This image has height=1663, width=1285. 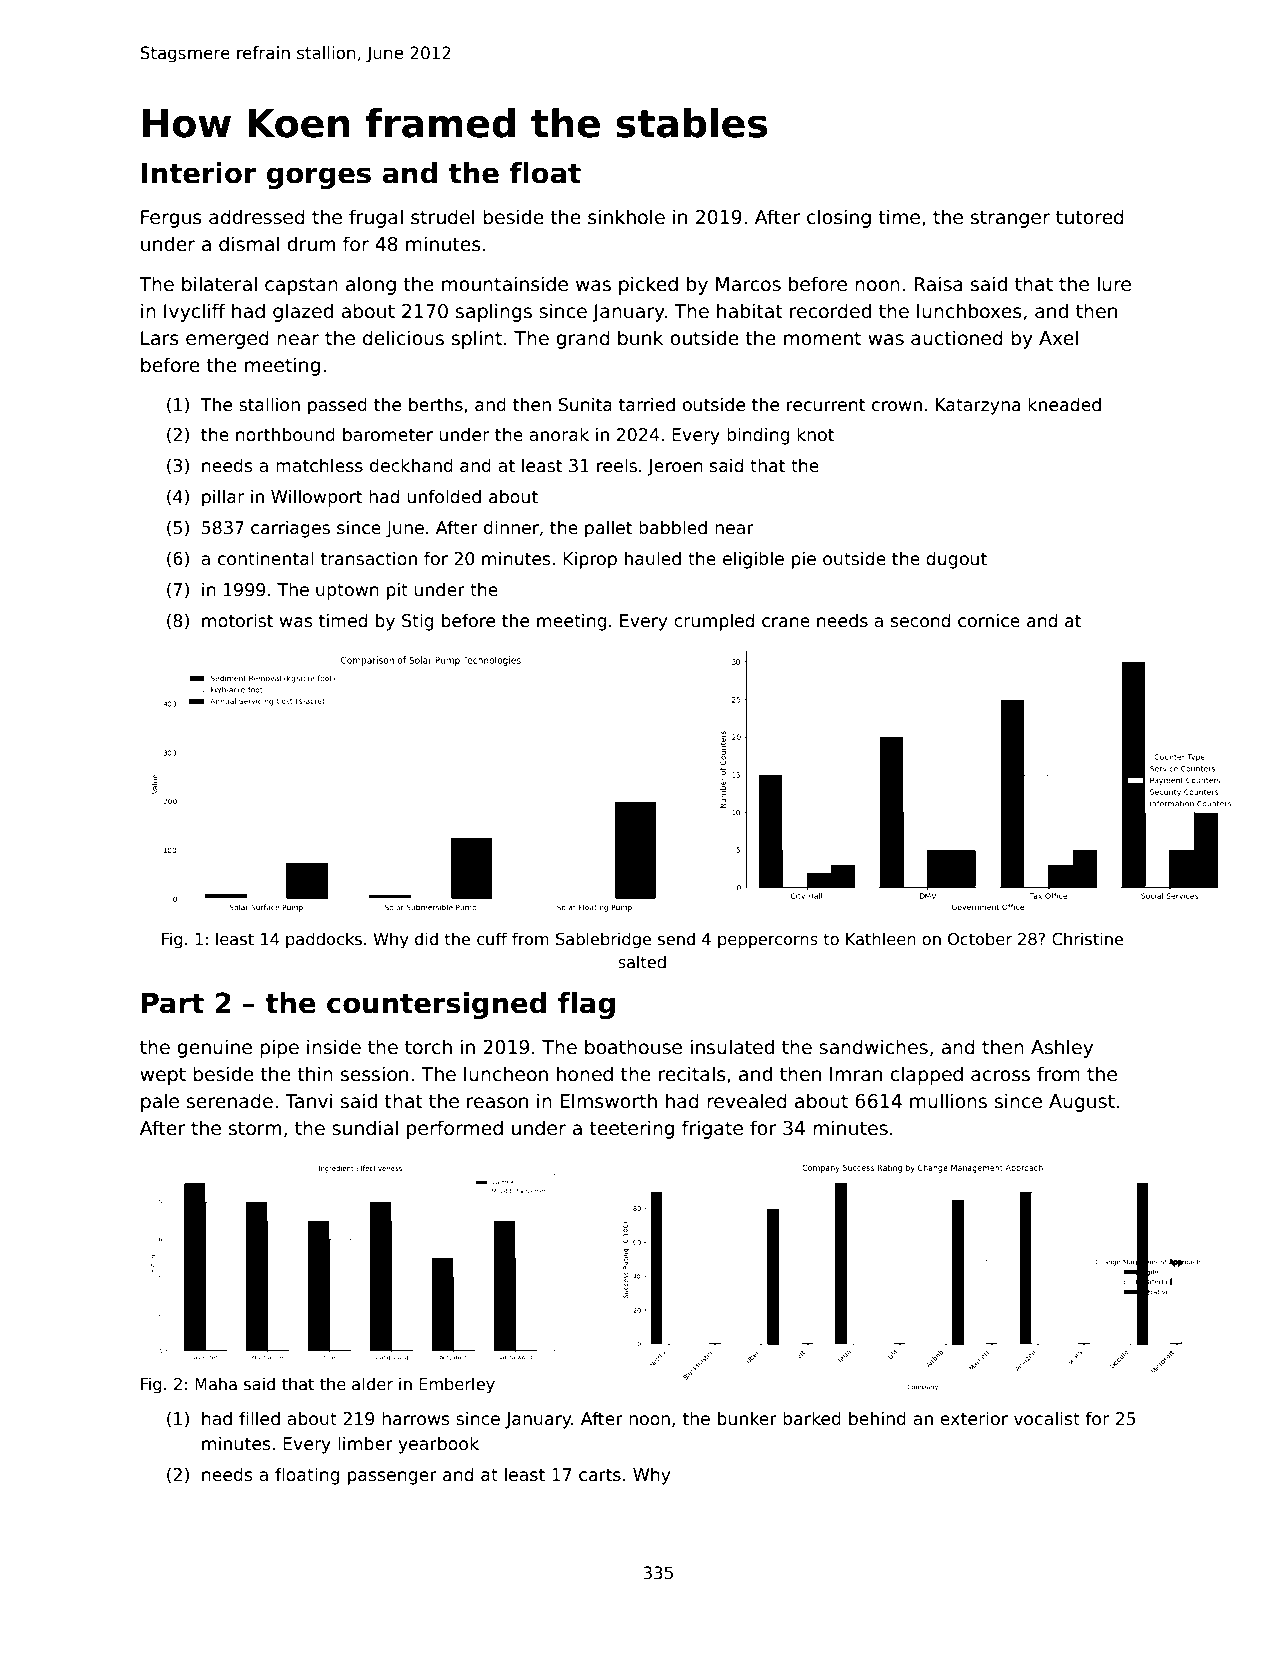 What do you see at coordinates (839, 218) in the image?
I see `closing` at bounding box center [839, 218].
